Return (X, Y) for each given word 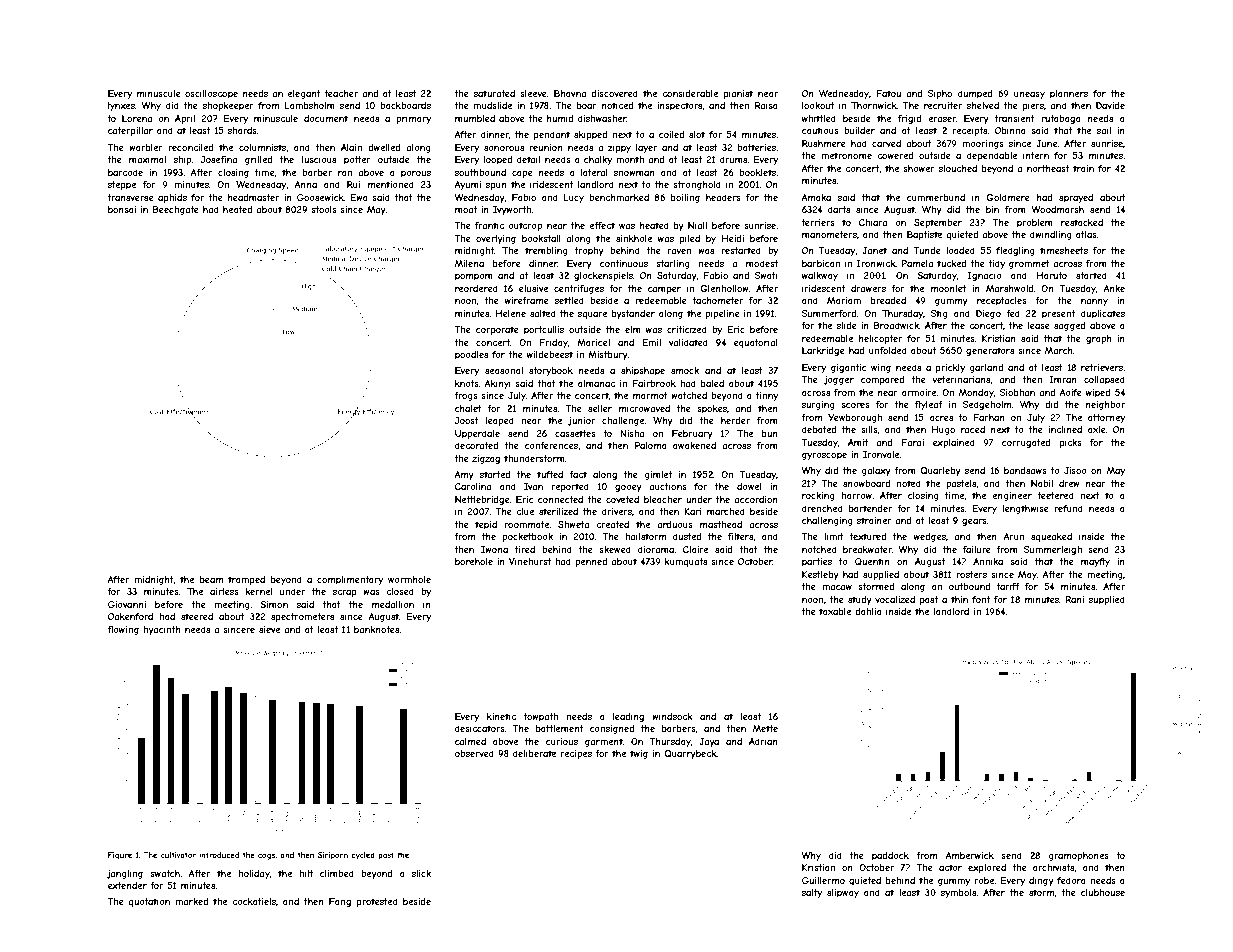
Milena (469, 263)
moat (466, 209)
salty (812, 893)
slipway (843, 893)
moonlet (948, 288)
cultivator (178, 855)
